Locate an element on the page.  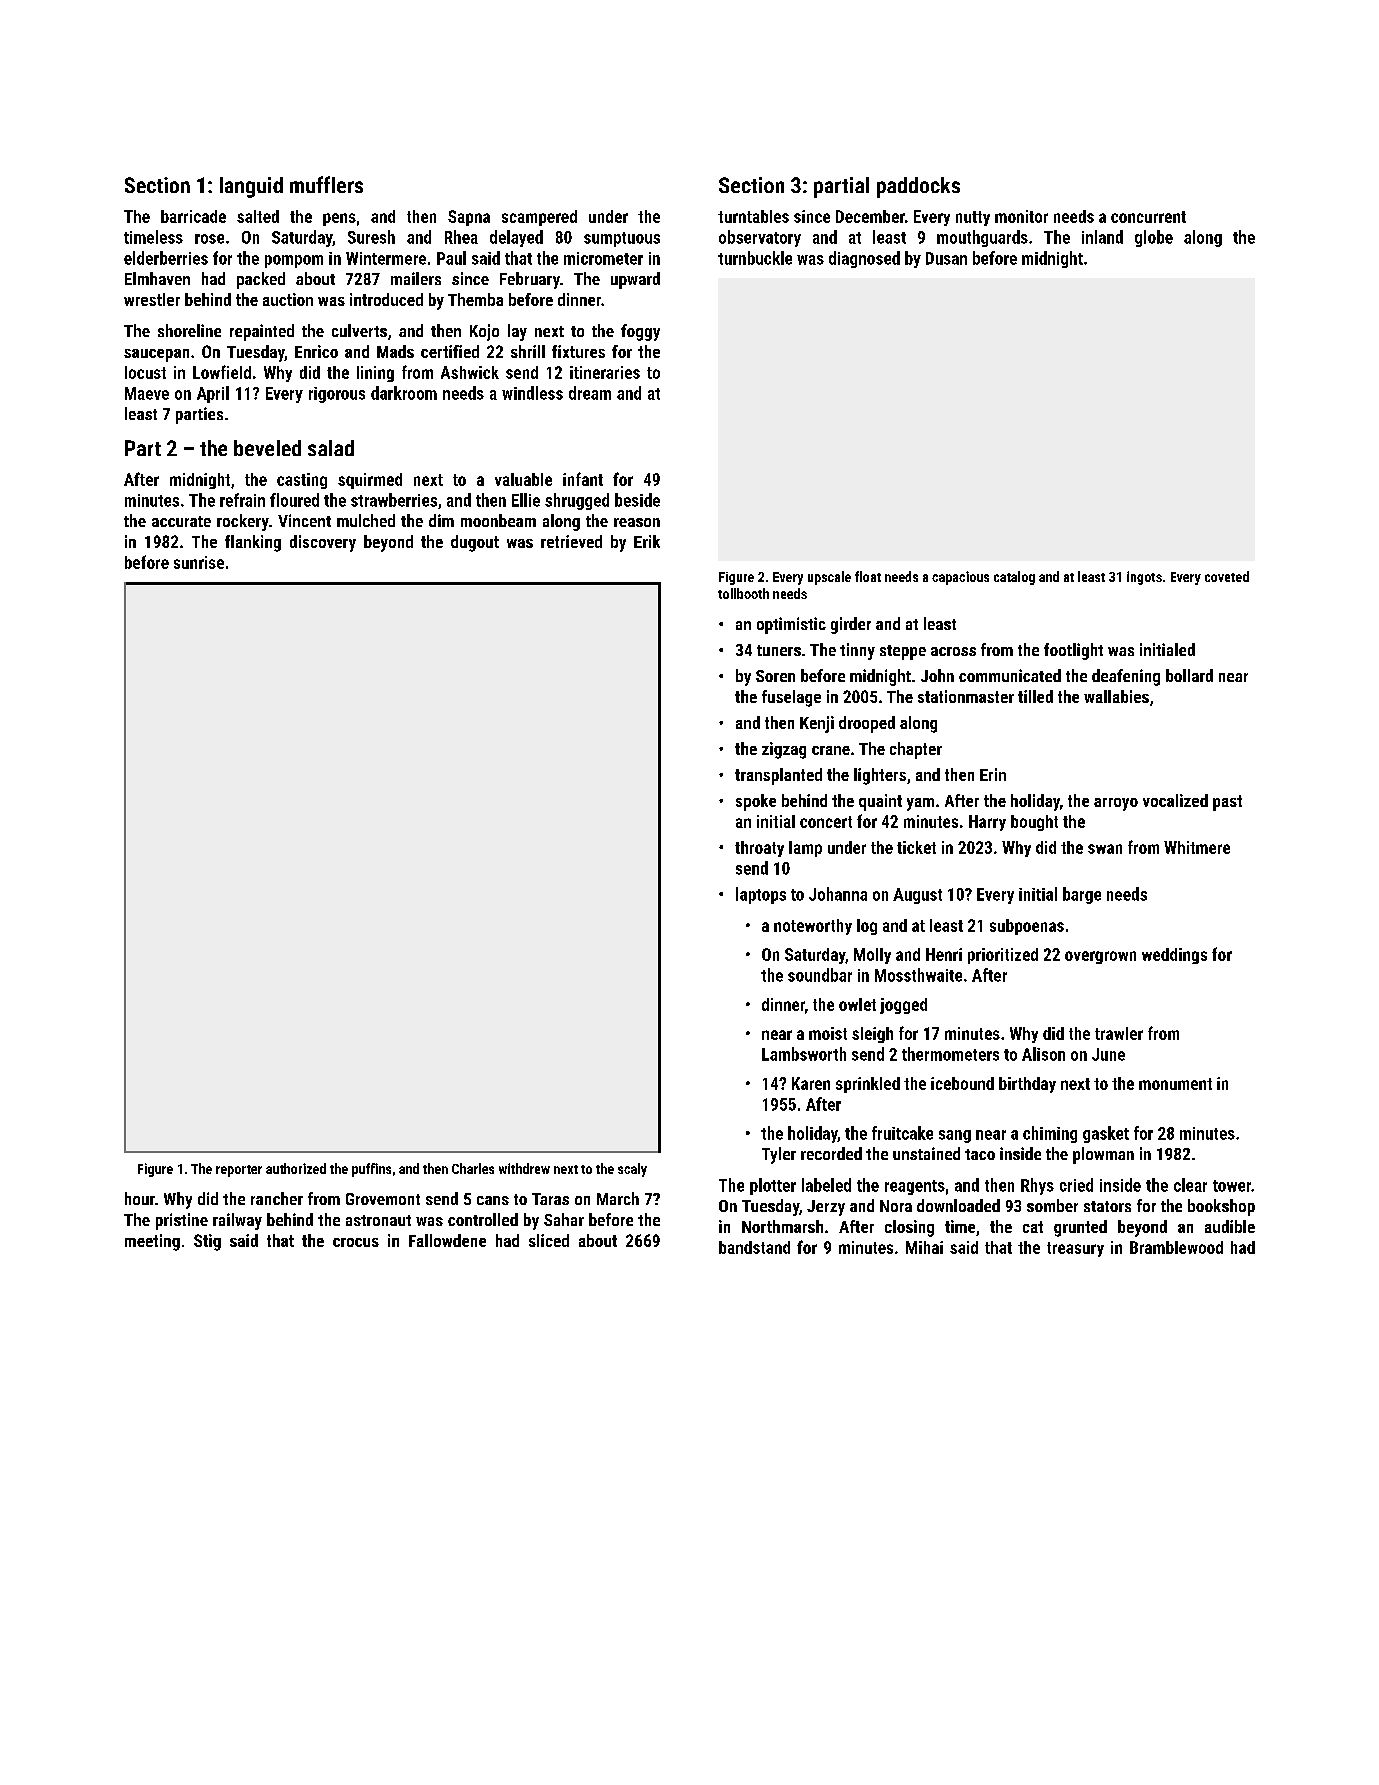
mufflers is located at coordinates (326, 184).
